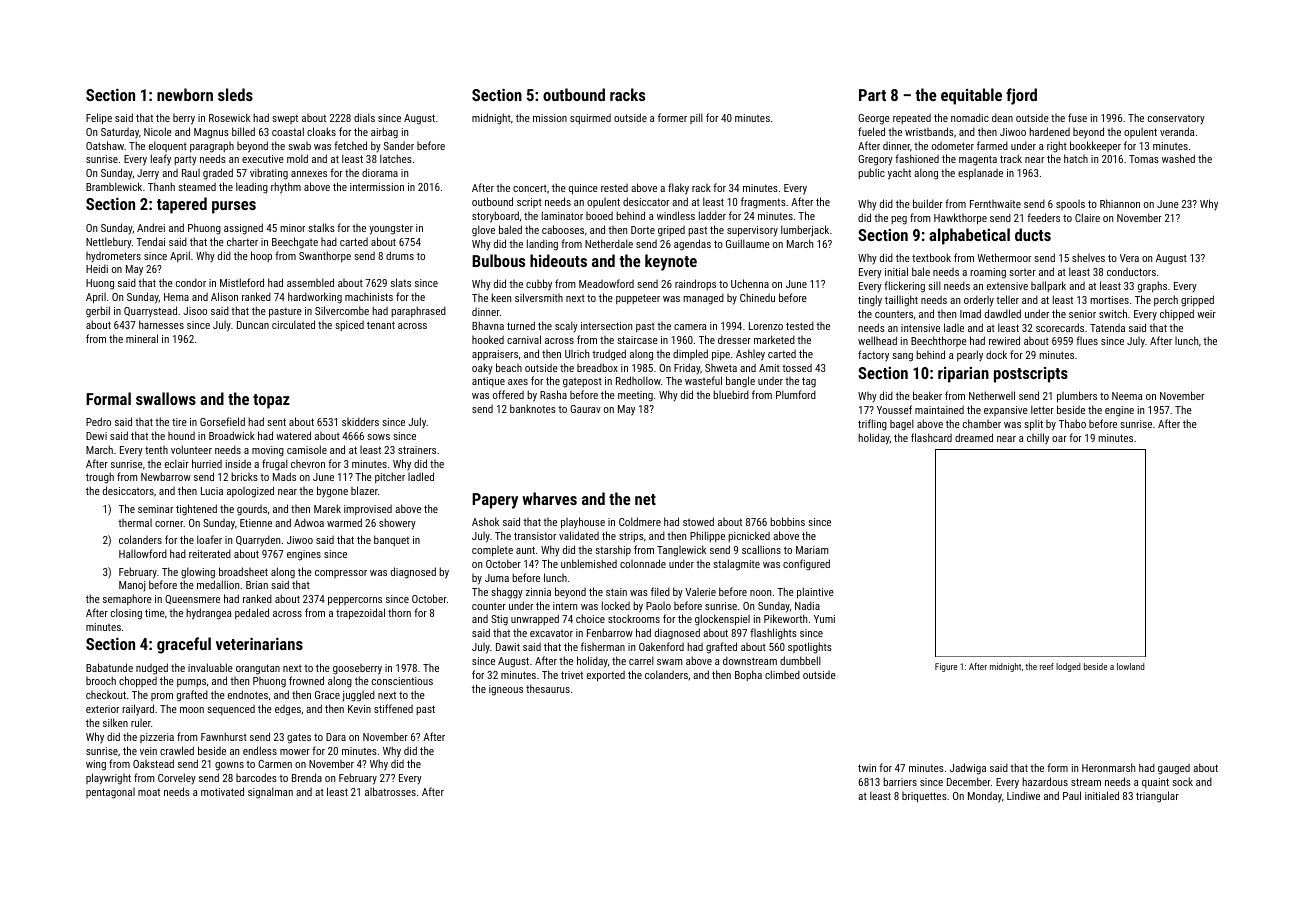  What do you see at coordinates (235, 94) in the page?
I see `sleds` at bounding box center [235, 94].
